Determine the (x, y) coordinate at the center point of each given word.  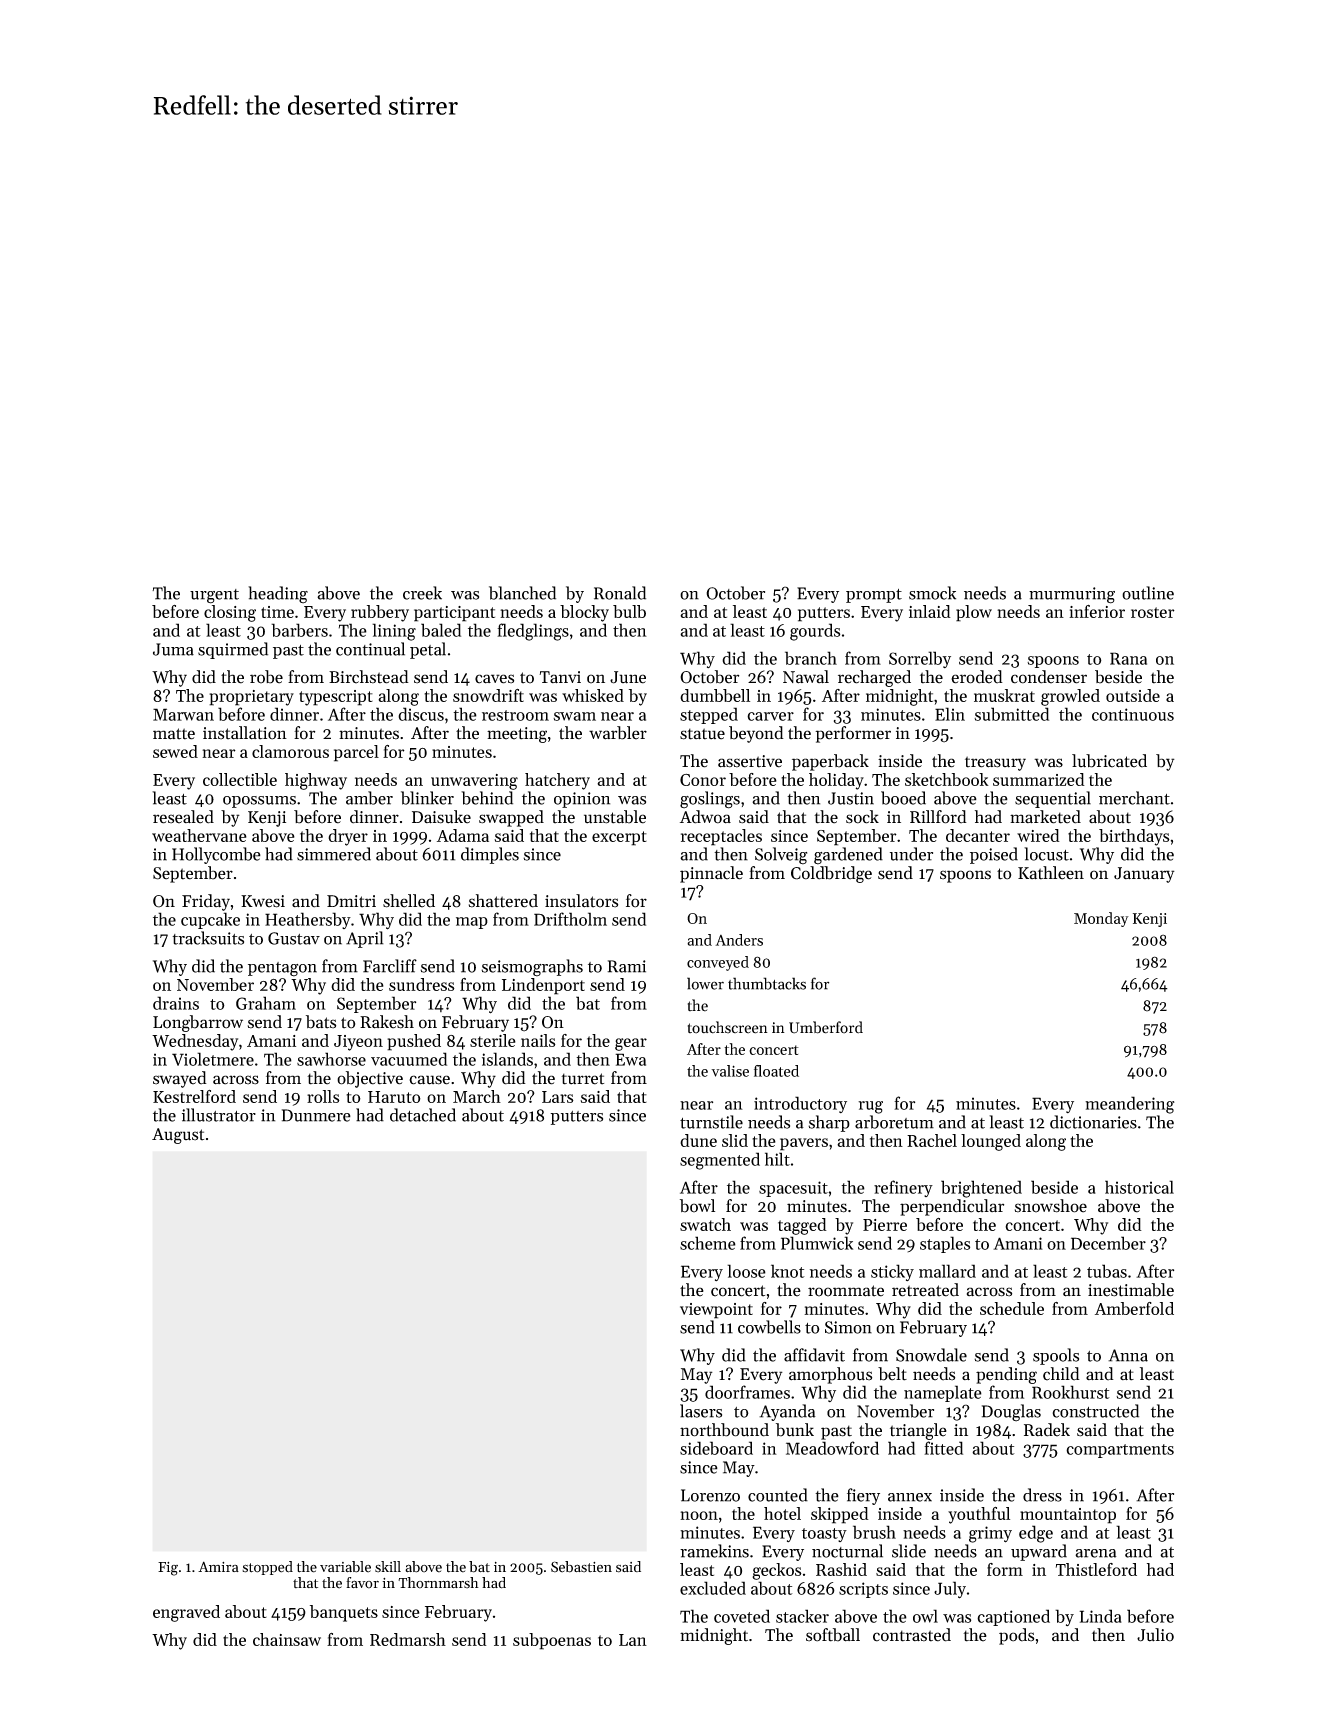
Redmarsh (408, 1639)
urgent (214, 596)
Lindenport (543, 986)
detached (423, 1115)
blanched (522, 593)
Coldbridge (831, 874)
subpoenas (552, 1641)
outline (1148, 593)
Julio (1155, 1635)
